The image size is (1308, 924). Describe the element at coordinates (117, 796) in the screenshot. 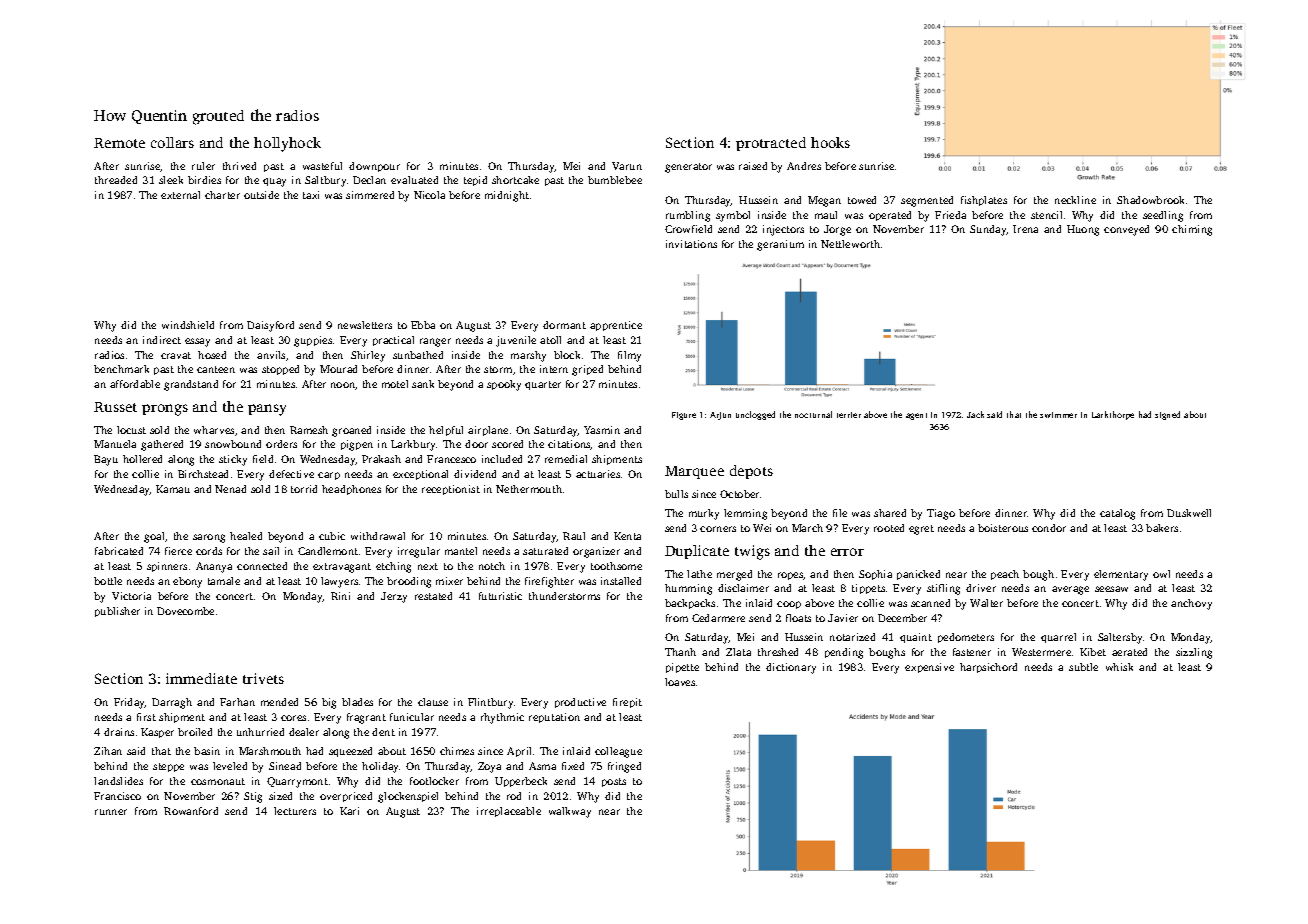

I see `Francisco` at that location.
